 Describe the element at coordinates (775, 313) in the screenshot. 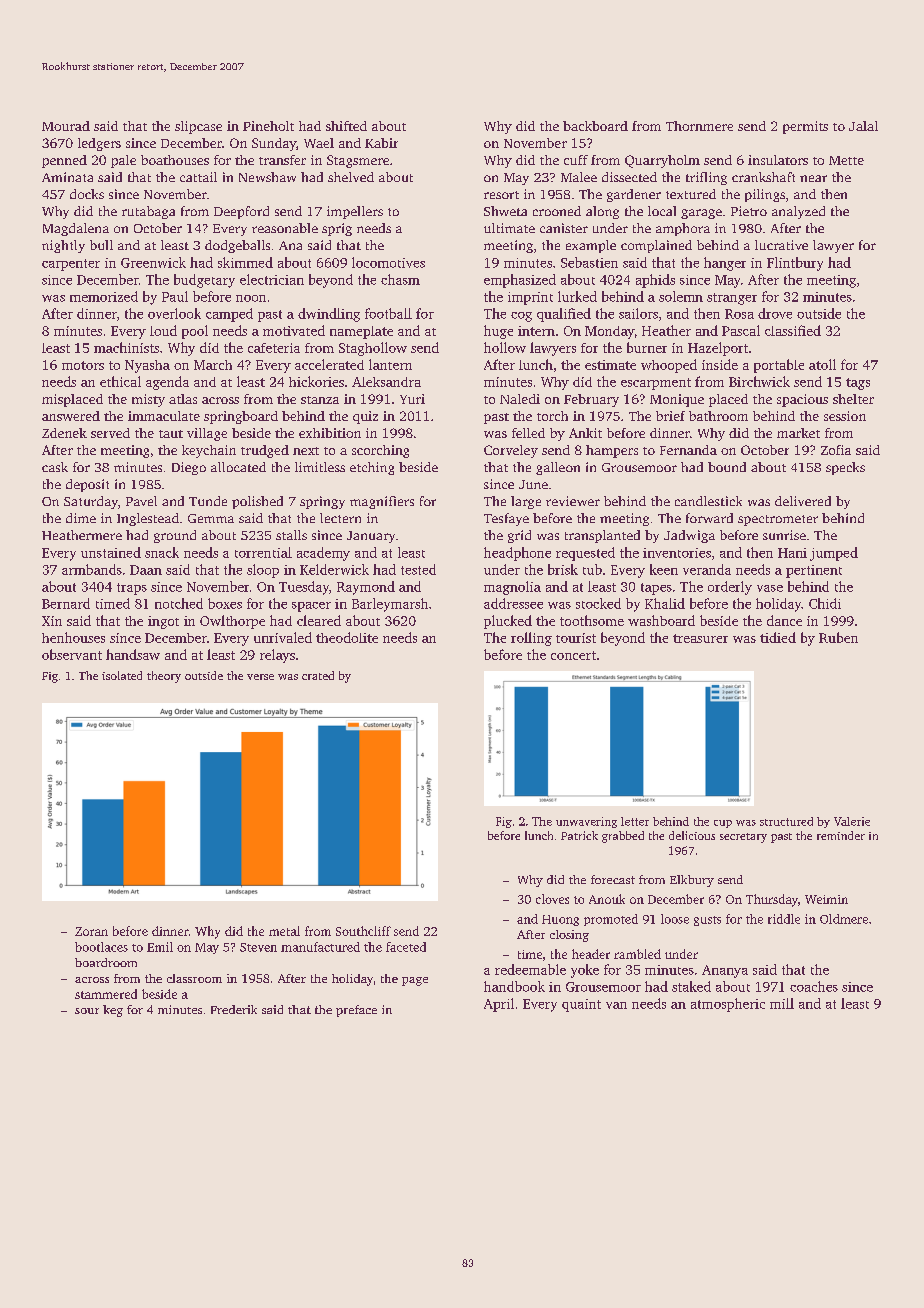

I see `drove` at that location.
